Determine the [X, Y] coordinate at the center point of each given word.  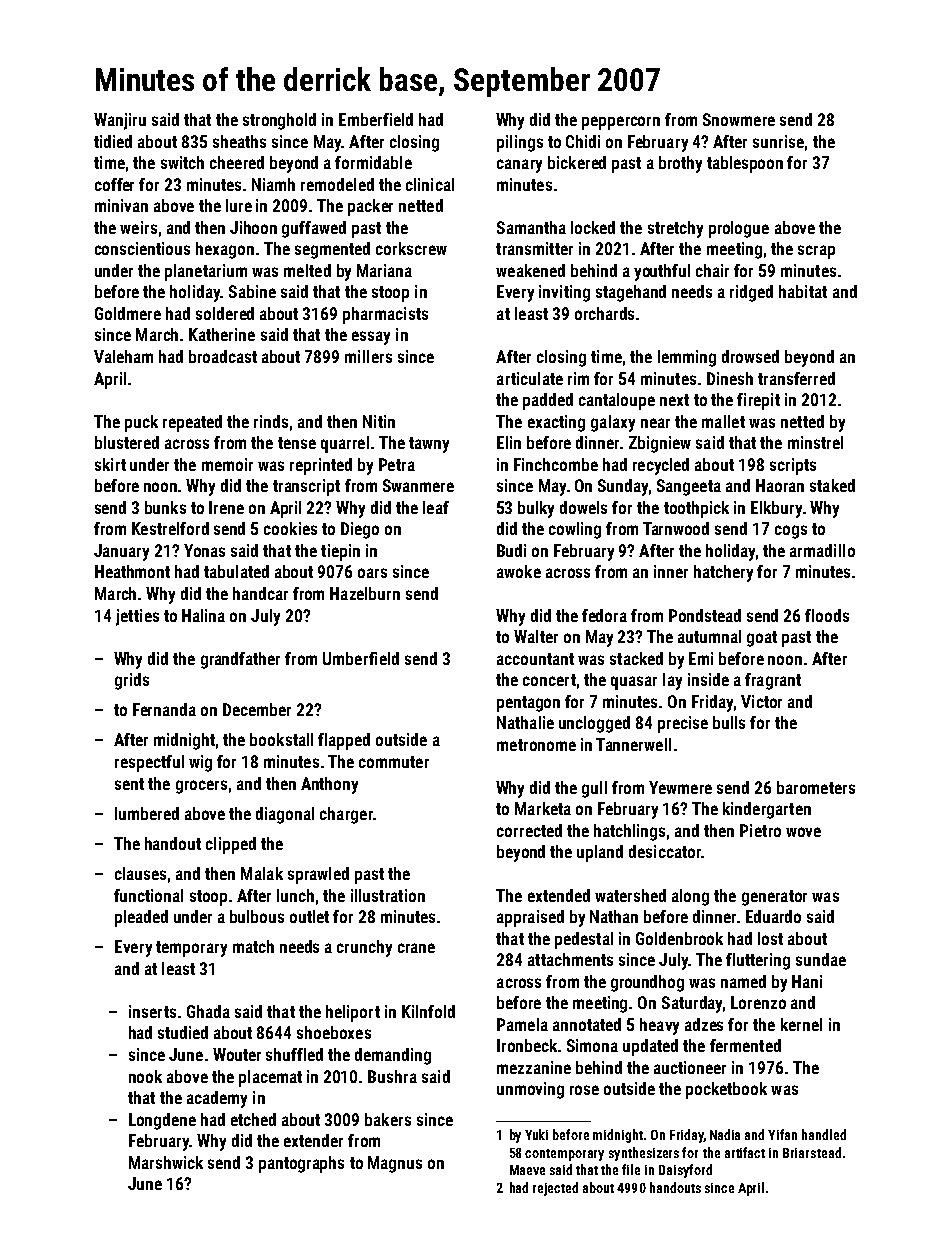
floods [827, 615]
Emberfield [376, 119]
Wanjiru [120, 121]
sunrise [778, 141]
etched [253, 1119]
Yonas [204, 550]
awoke [519, 571]
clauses [140, 873]
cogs [791, 532]
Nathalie [525, 722]
